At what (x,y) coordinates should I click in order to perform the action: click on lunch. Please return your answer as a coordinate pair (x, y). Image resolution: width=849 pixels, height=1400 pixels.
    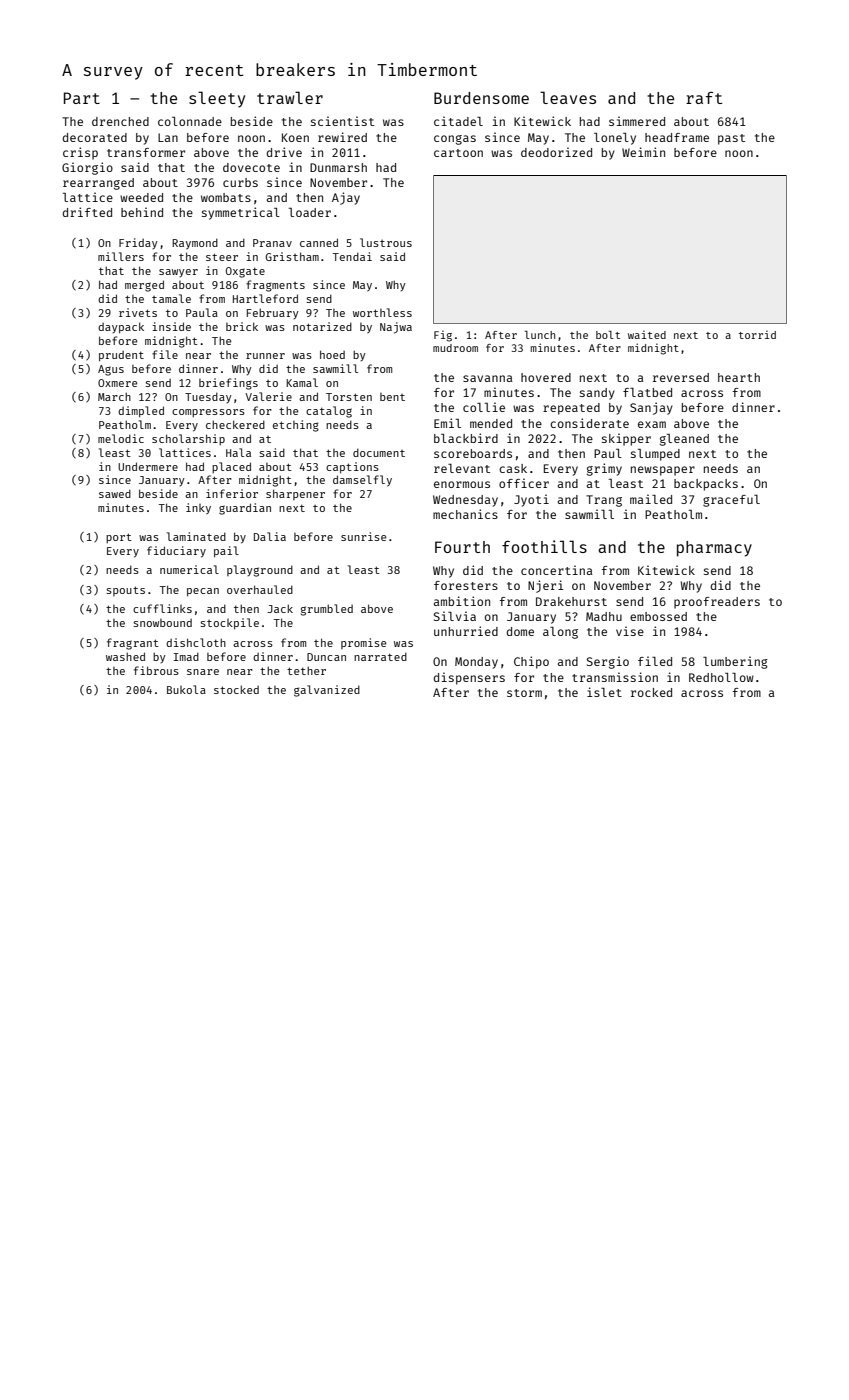
    Looking at the image, I should click on (540, 335).
